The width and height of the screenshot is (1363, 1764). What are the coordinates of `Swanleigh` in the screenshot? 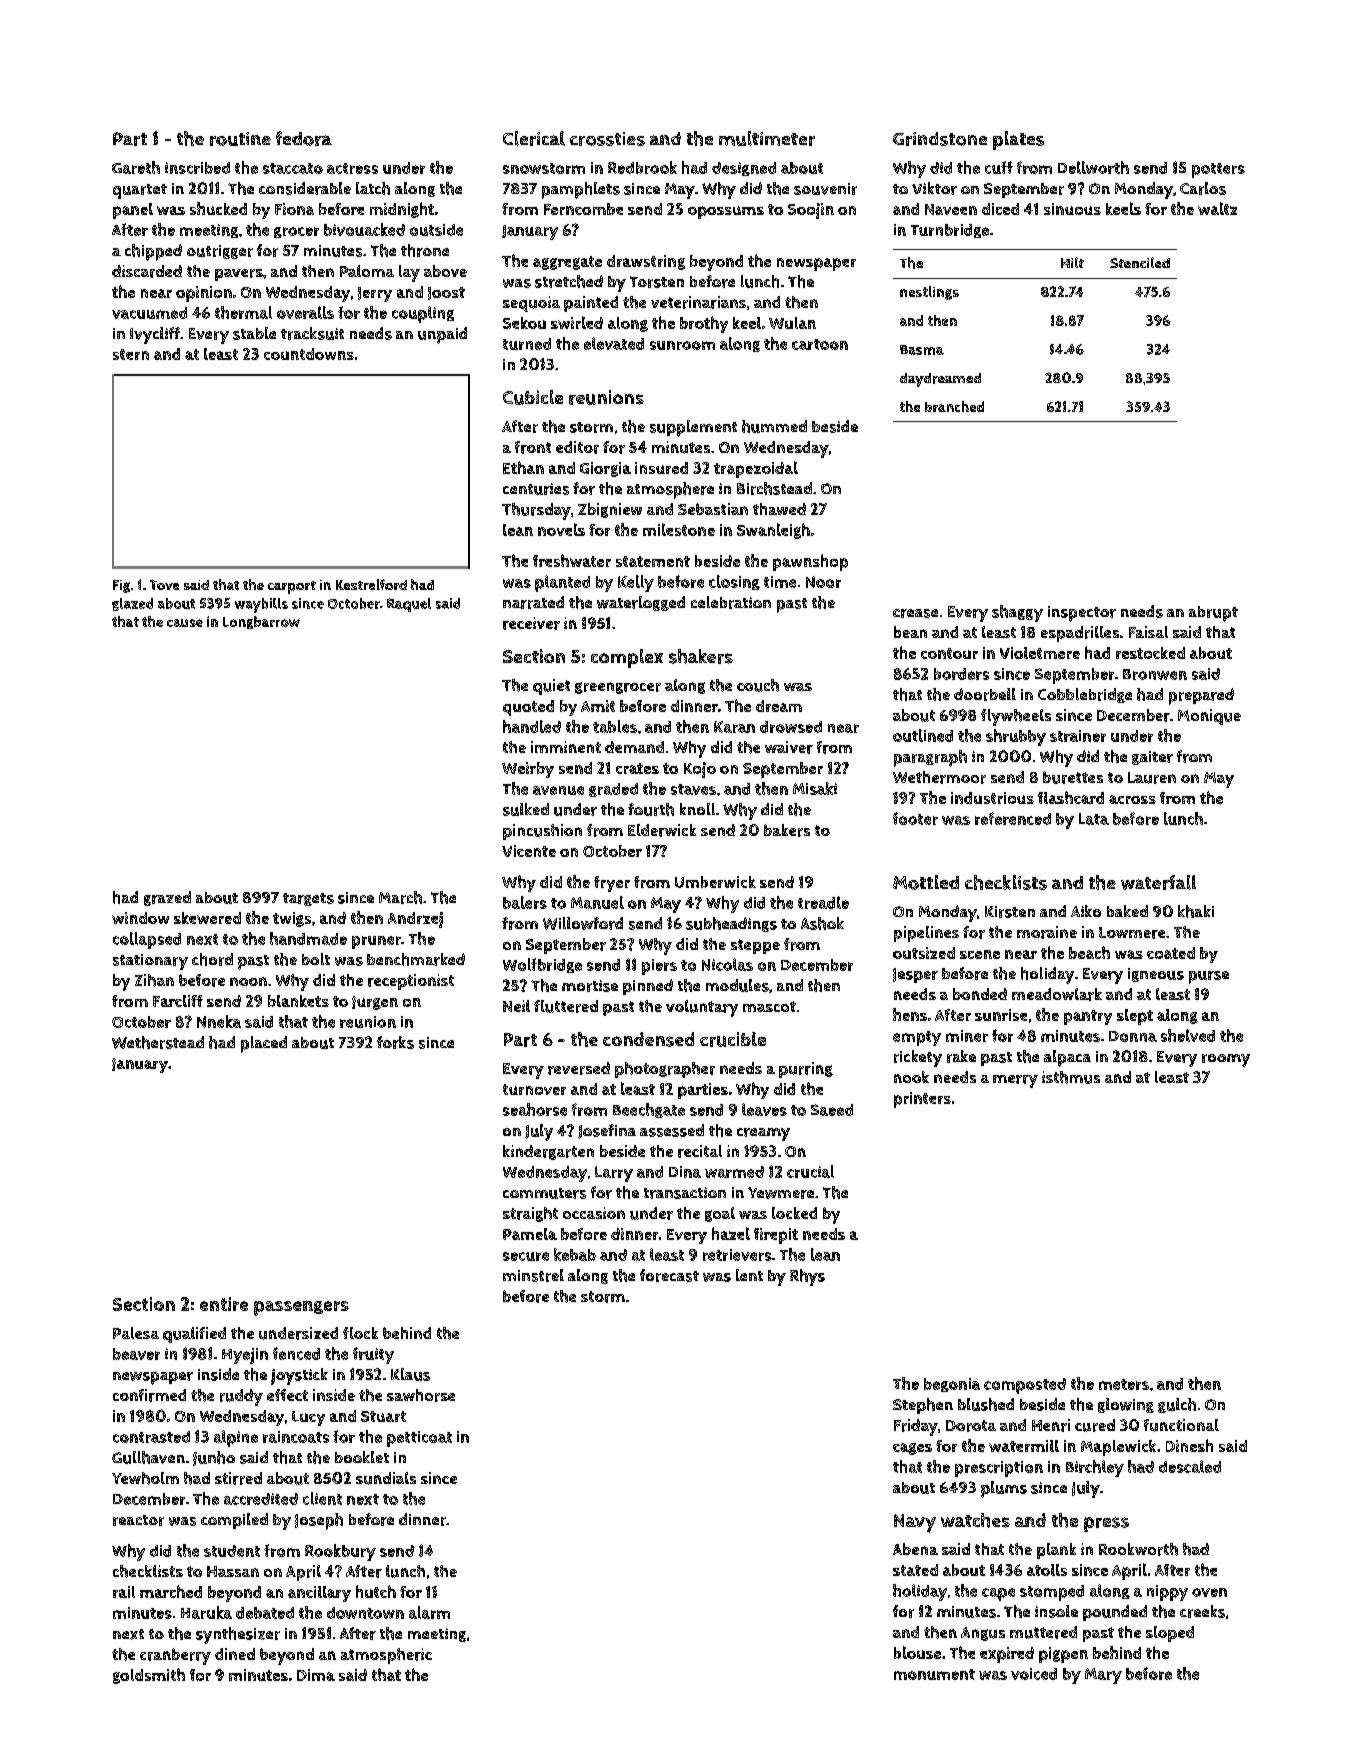 It's located at (773, 531).
